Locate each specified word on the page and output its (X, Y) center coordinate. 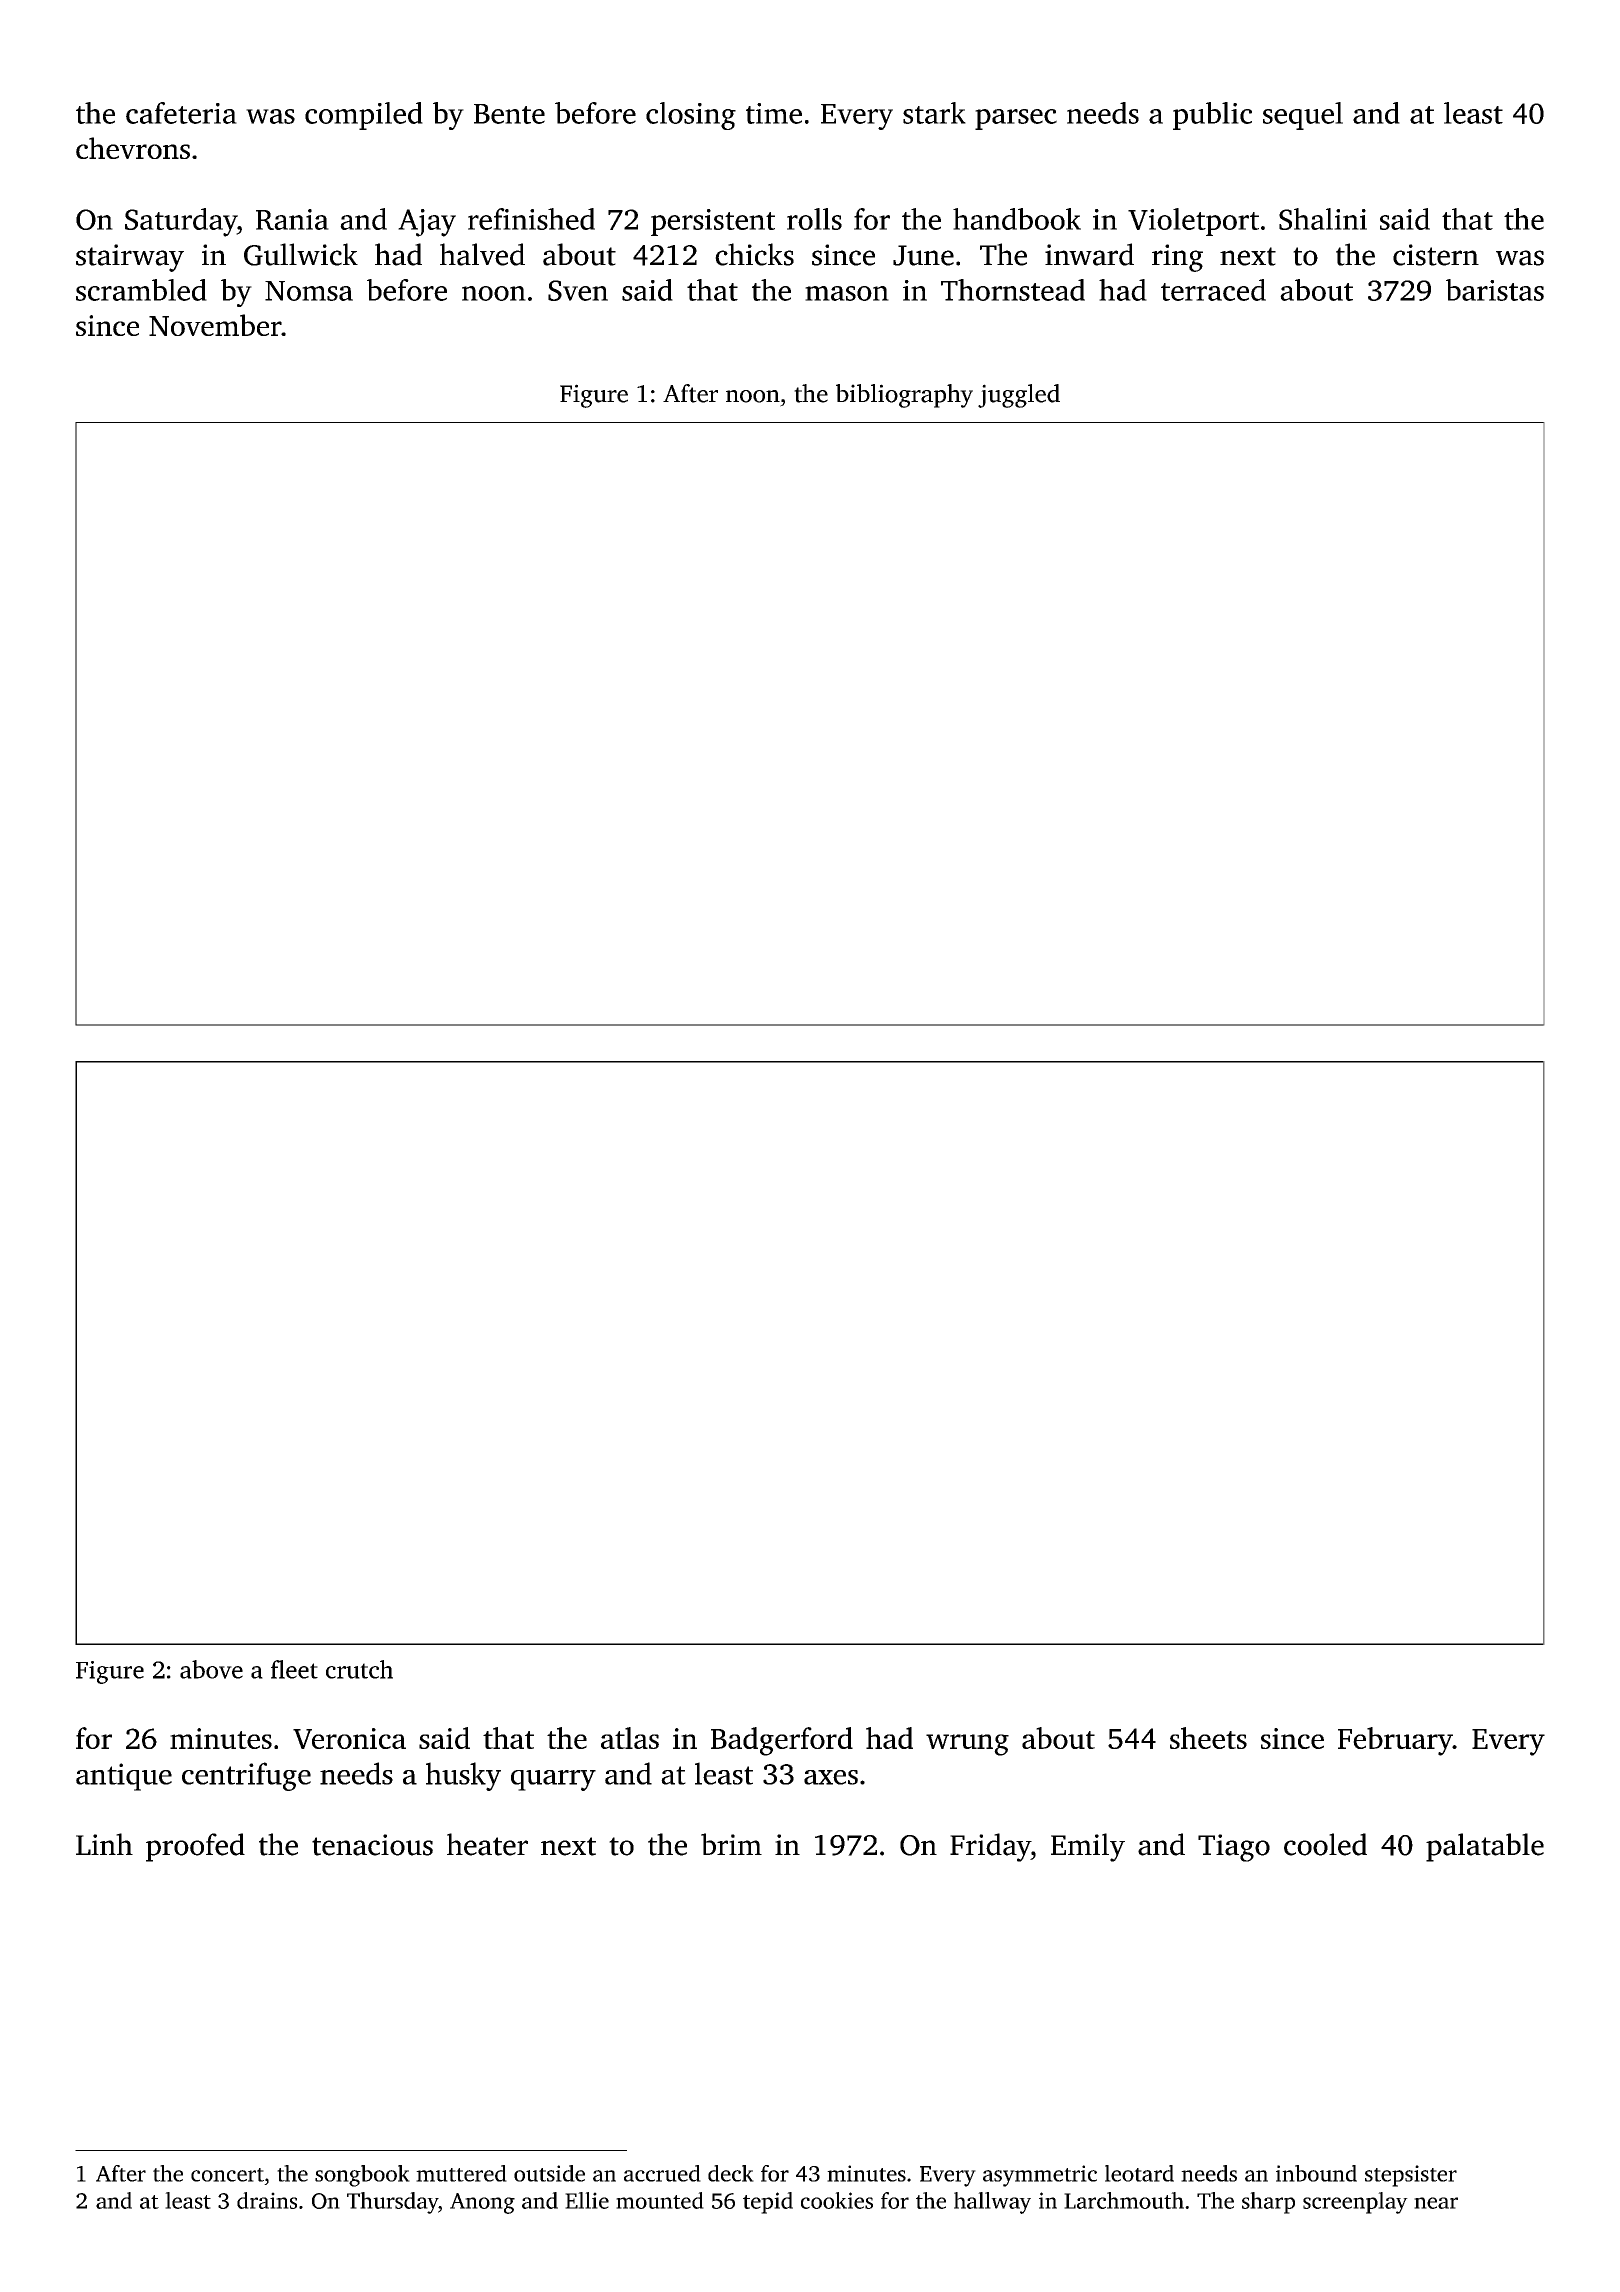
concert (227, 2175)
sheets (1208, 1738)
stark (934, 113)
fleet (294, 1669)
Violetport (1193, 222)
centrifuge (246, 1776)
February (1395, 1741)
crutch (359, 1669)
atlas (630, 1738)
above (211, 1669)
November (215, 325)
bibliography (904, 396)
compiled (364, 116)
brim (731, 1844)
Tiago (1234, 1848)
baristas (1495, 290)
